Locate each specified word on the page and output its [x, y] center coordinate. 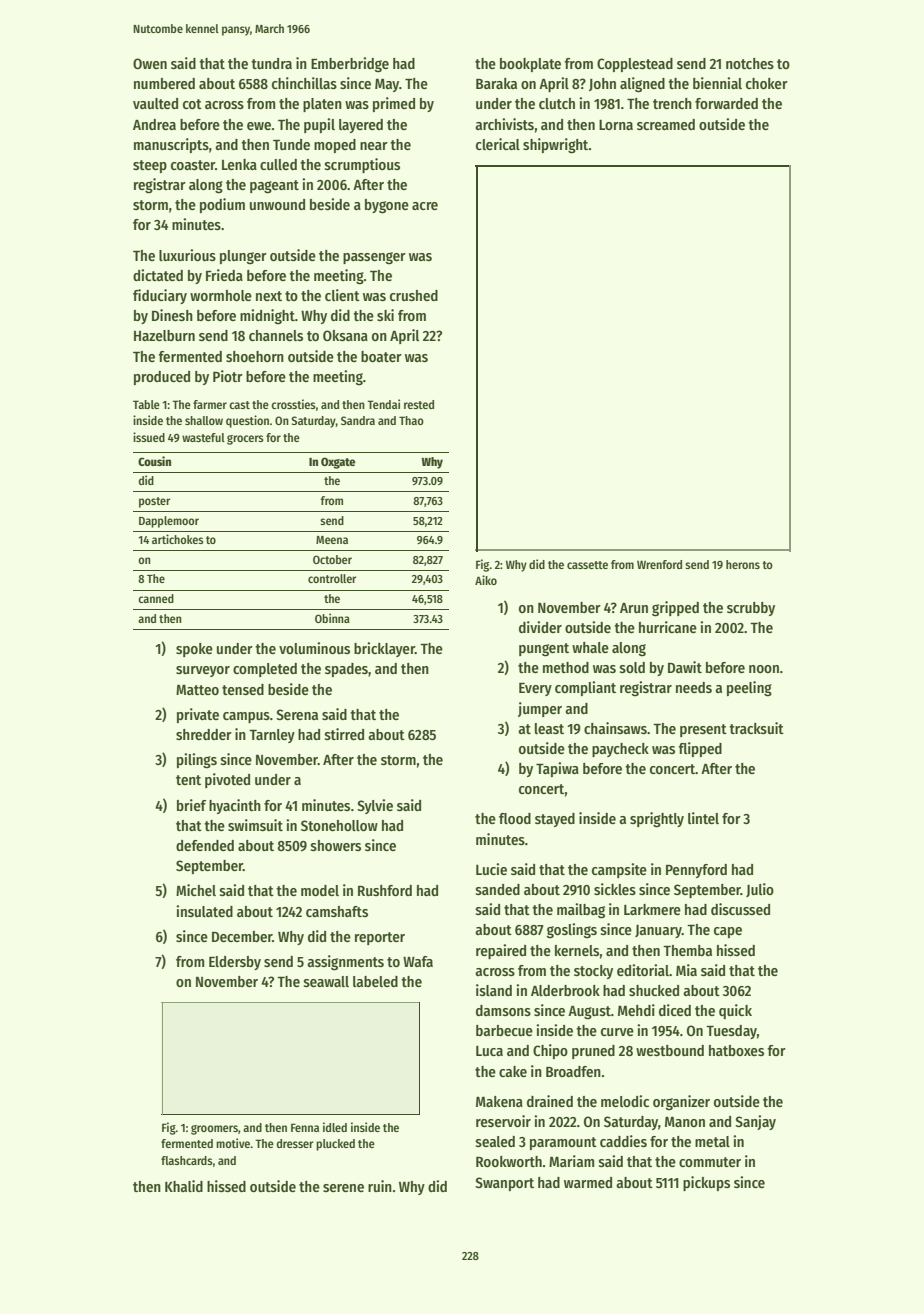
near [374, 146]
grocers [245, 440]
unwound [277, 204]
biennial [717, 83]
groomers [214, 1130]
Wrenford [659, 564]
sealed [495, 1141]
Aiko [486, 580]
